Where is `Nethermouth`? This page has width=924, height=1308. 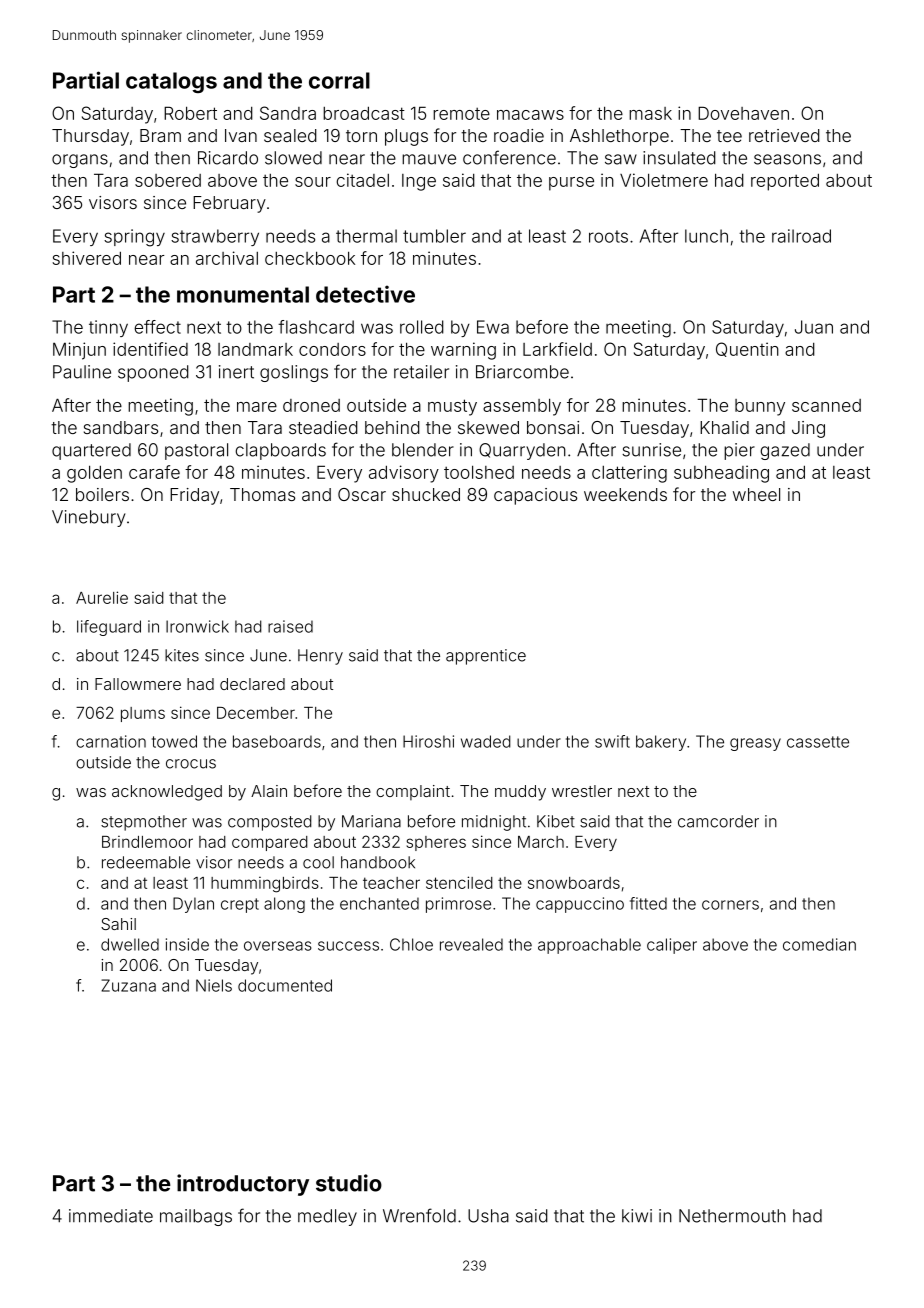 Nethermouth is located at coordinates (732, 1216).
